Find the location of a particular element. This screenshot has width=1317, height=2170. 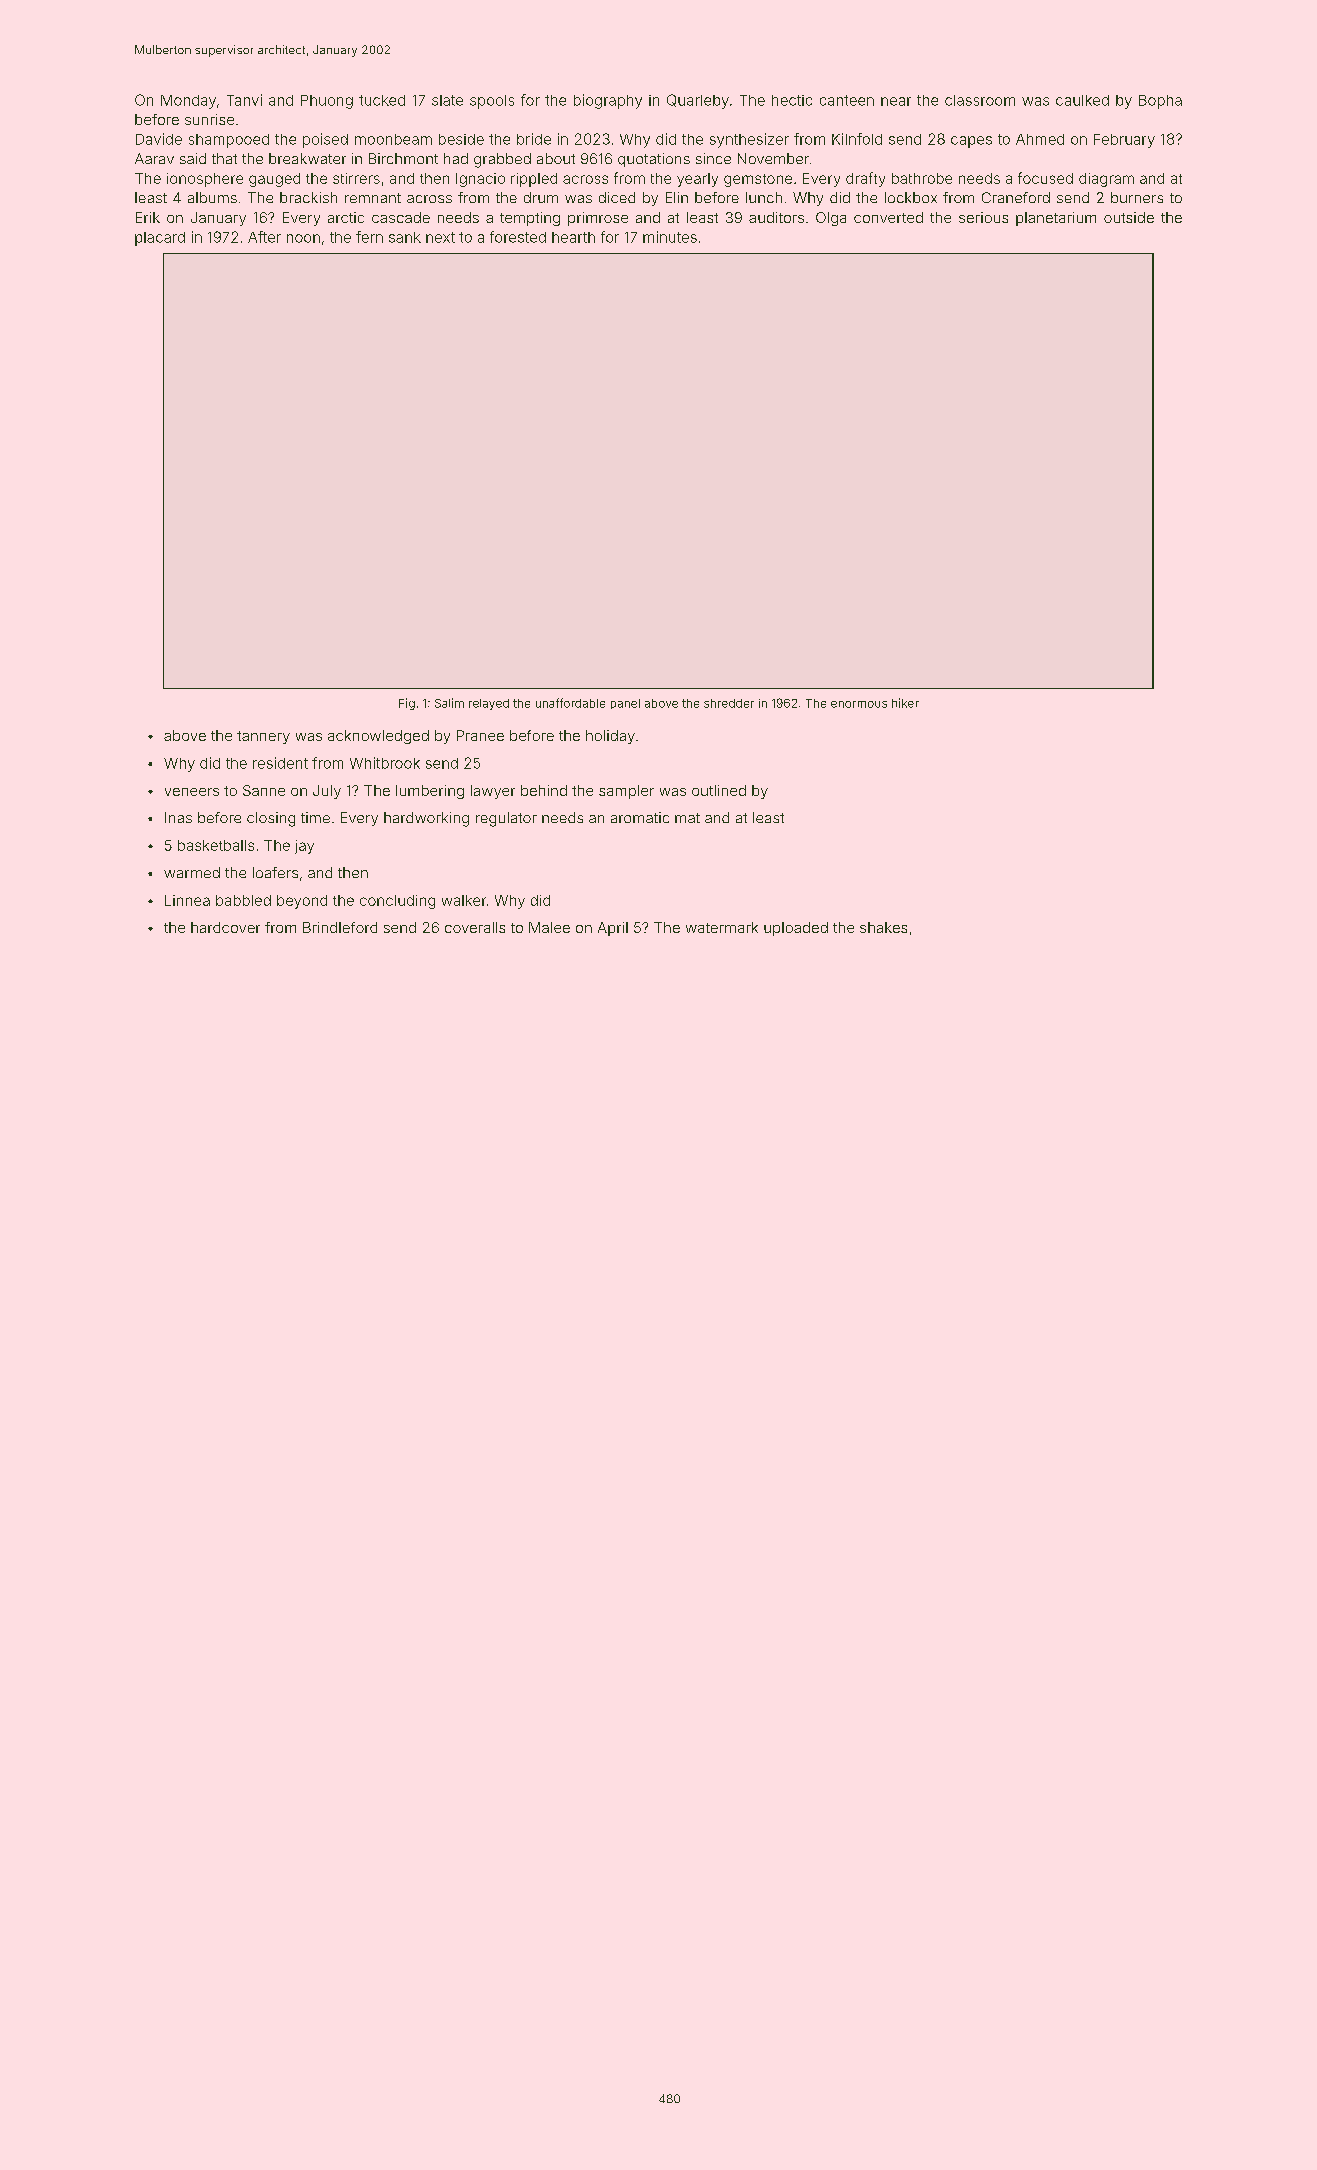

tannery is located at coordinates (263, 737).
